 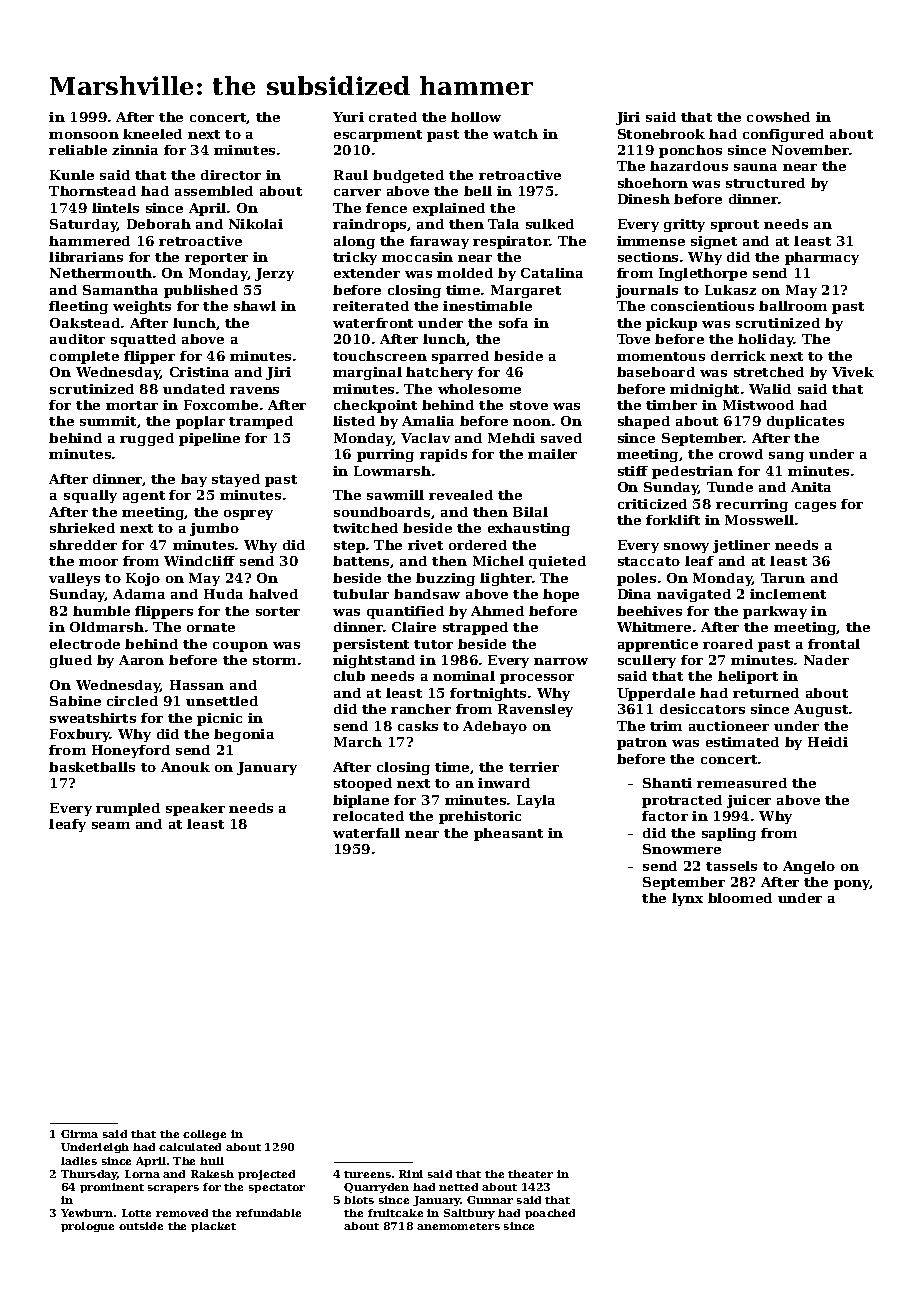 What do you see at coordinates (476, 117) in the screenshot?
I see `hollow` at bounding box center [476, 117].
